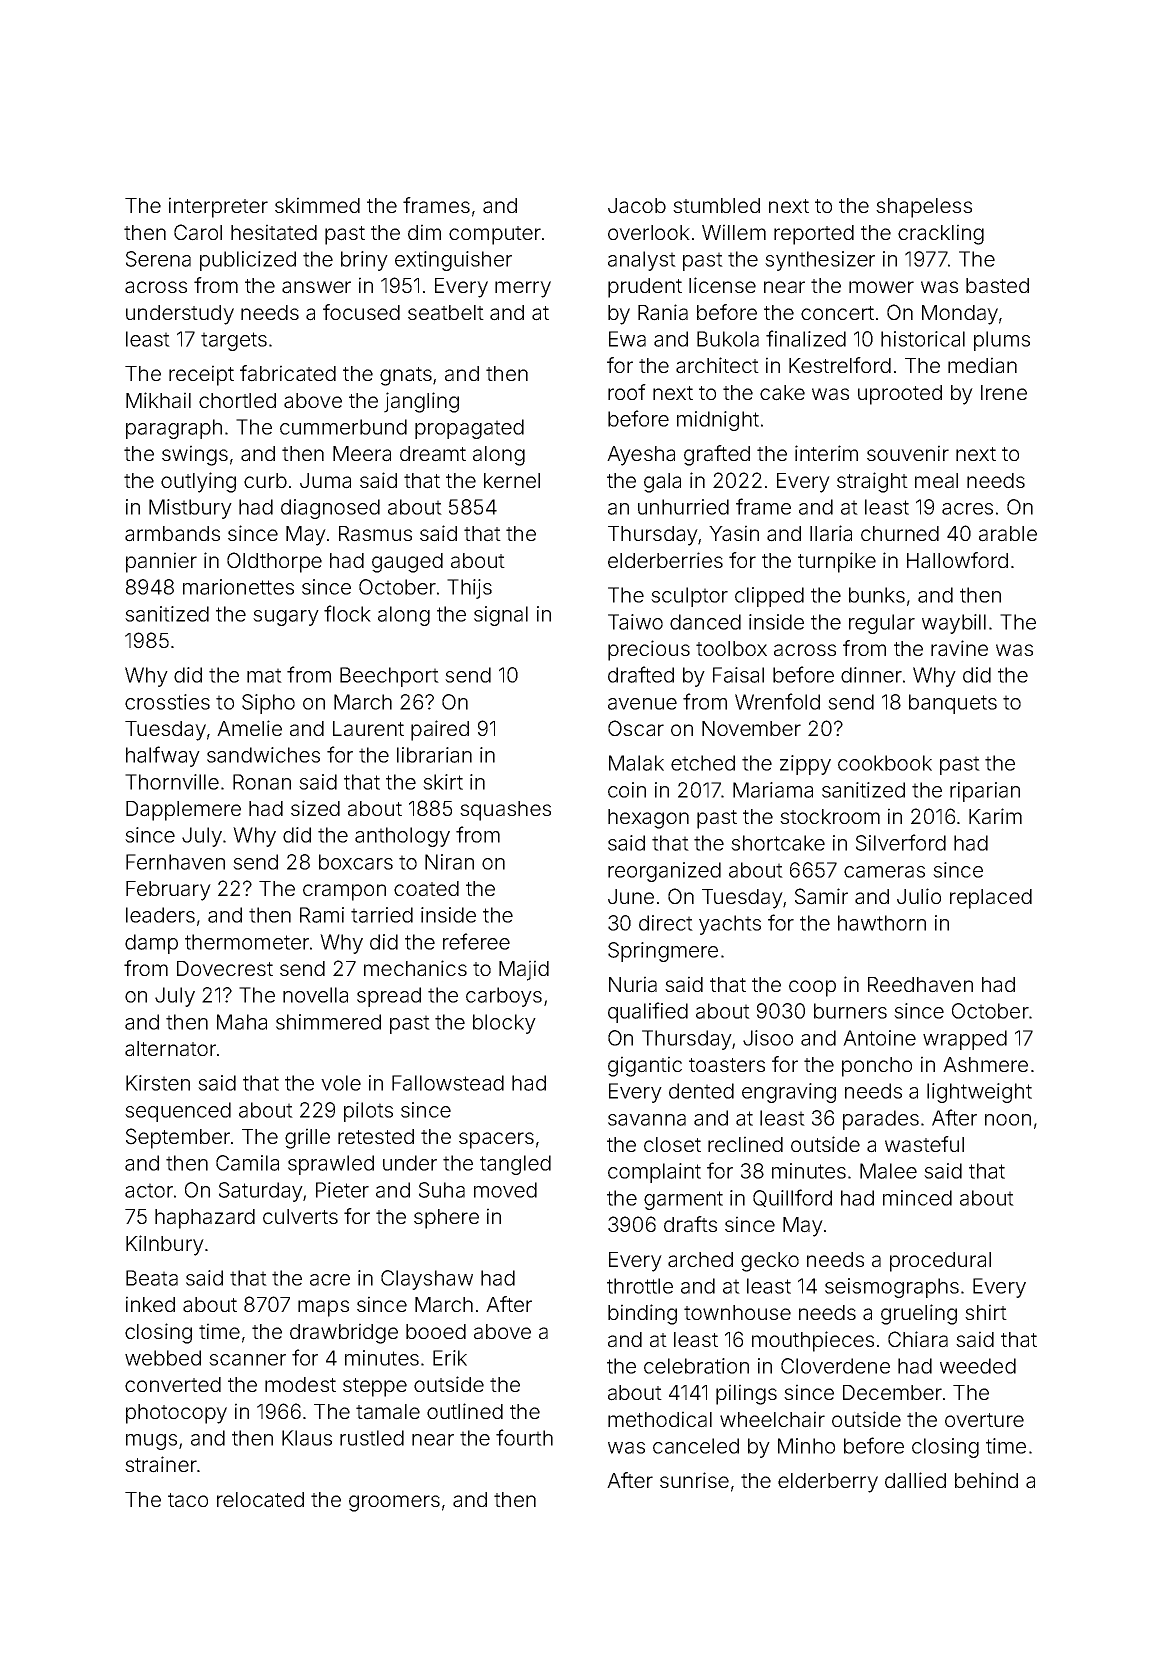  I want to click on Niran, so click(449, 862).
